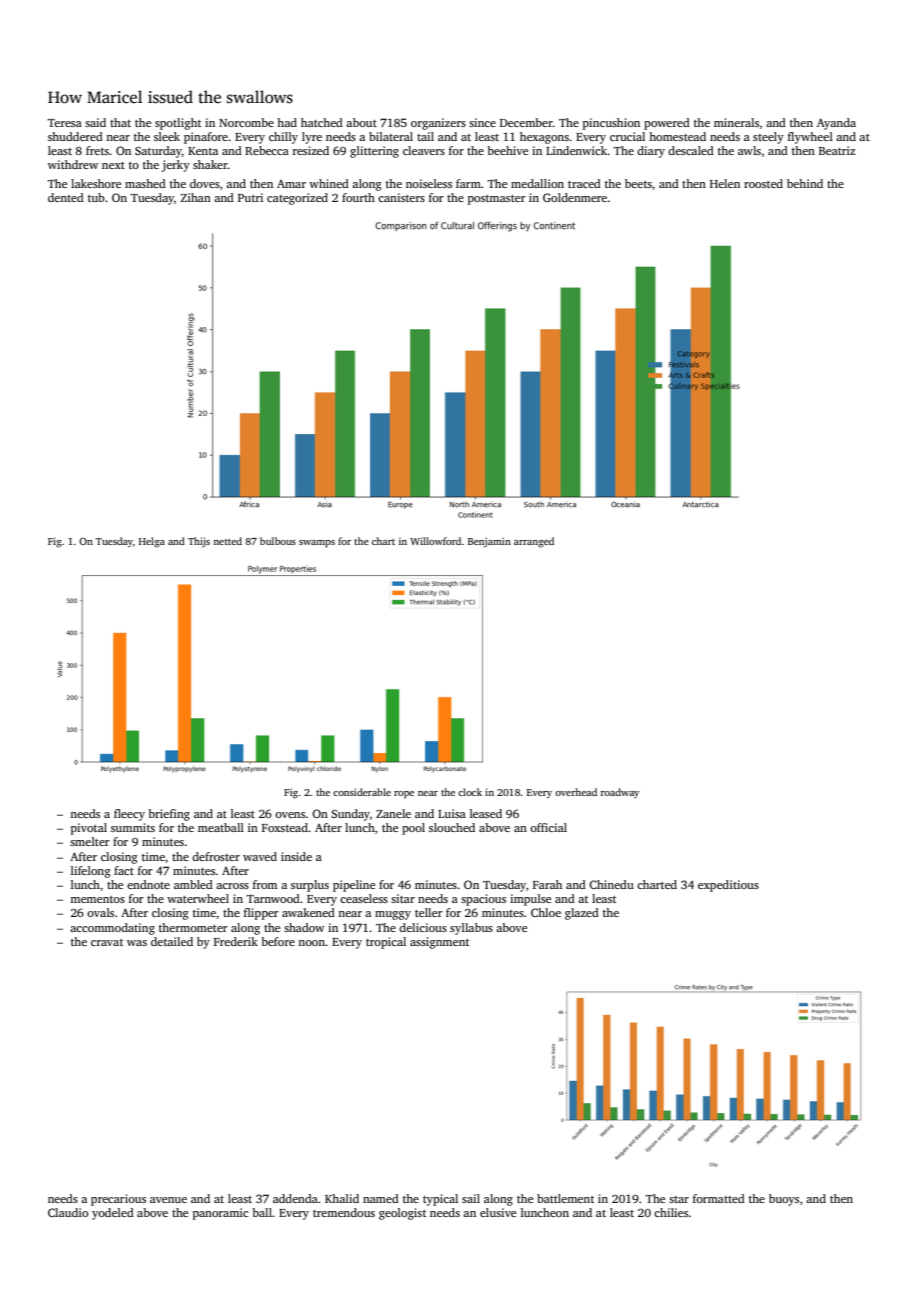 This image has height=1308, width=924. What do you see at coordinates (728, 886) in the image?
I see `expeditious` at bounding box center [728, 886].
